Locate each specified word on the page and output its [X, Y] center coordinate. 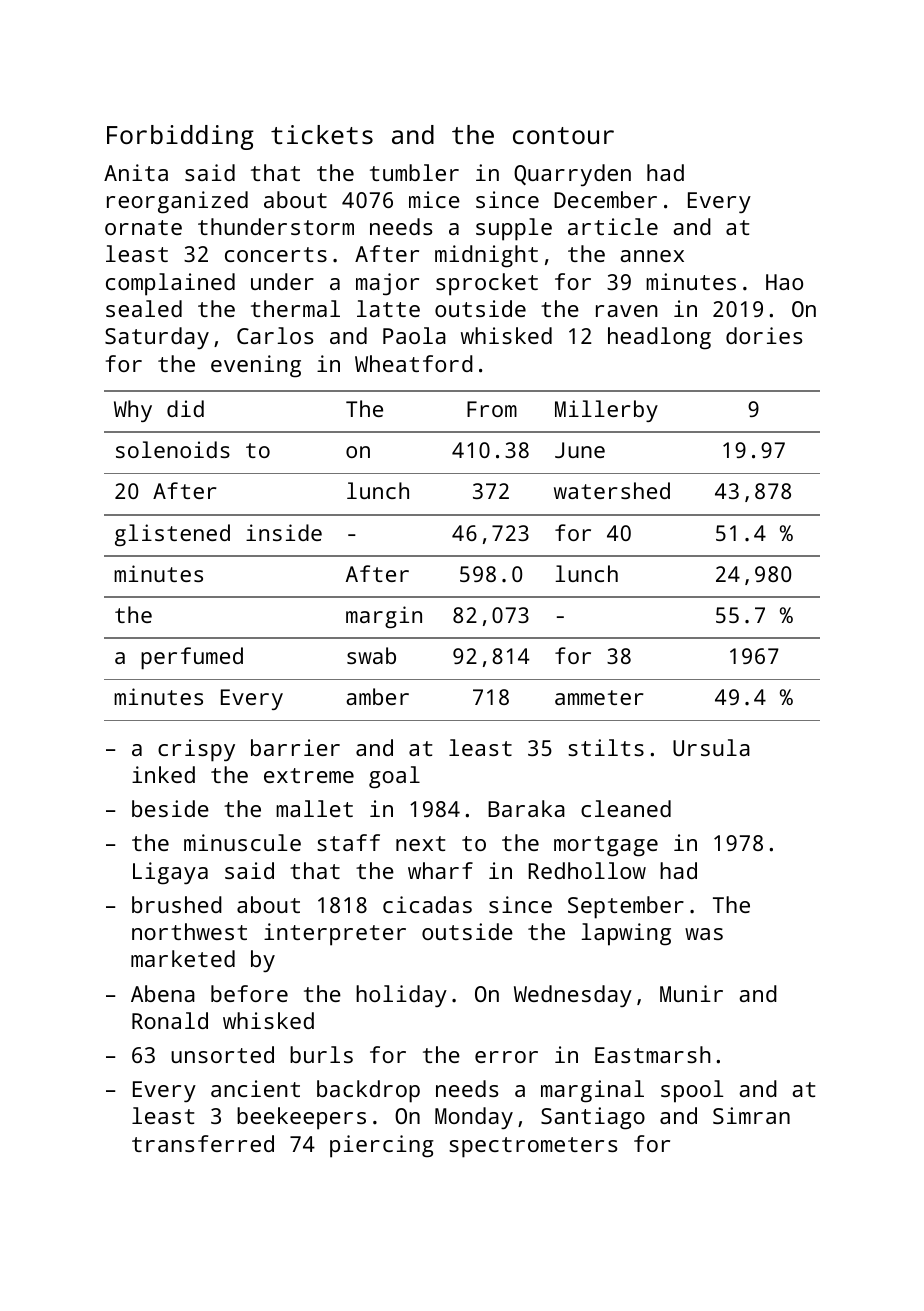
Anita [136, 172]
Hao [784, 282]
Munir [691, 993]
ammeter [599, 697]
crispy [196, 750]
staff [348, 842]
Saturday [157, 338]
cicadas [427, 904]
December [605, 199]
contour [563, 135]
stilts [606, 747]
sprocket [487, 284]
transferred [203, 1143]
